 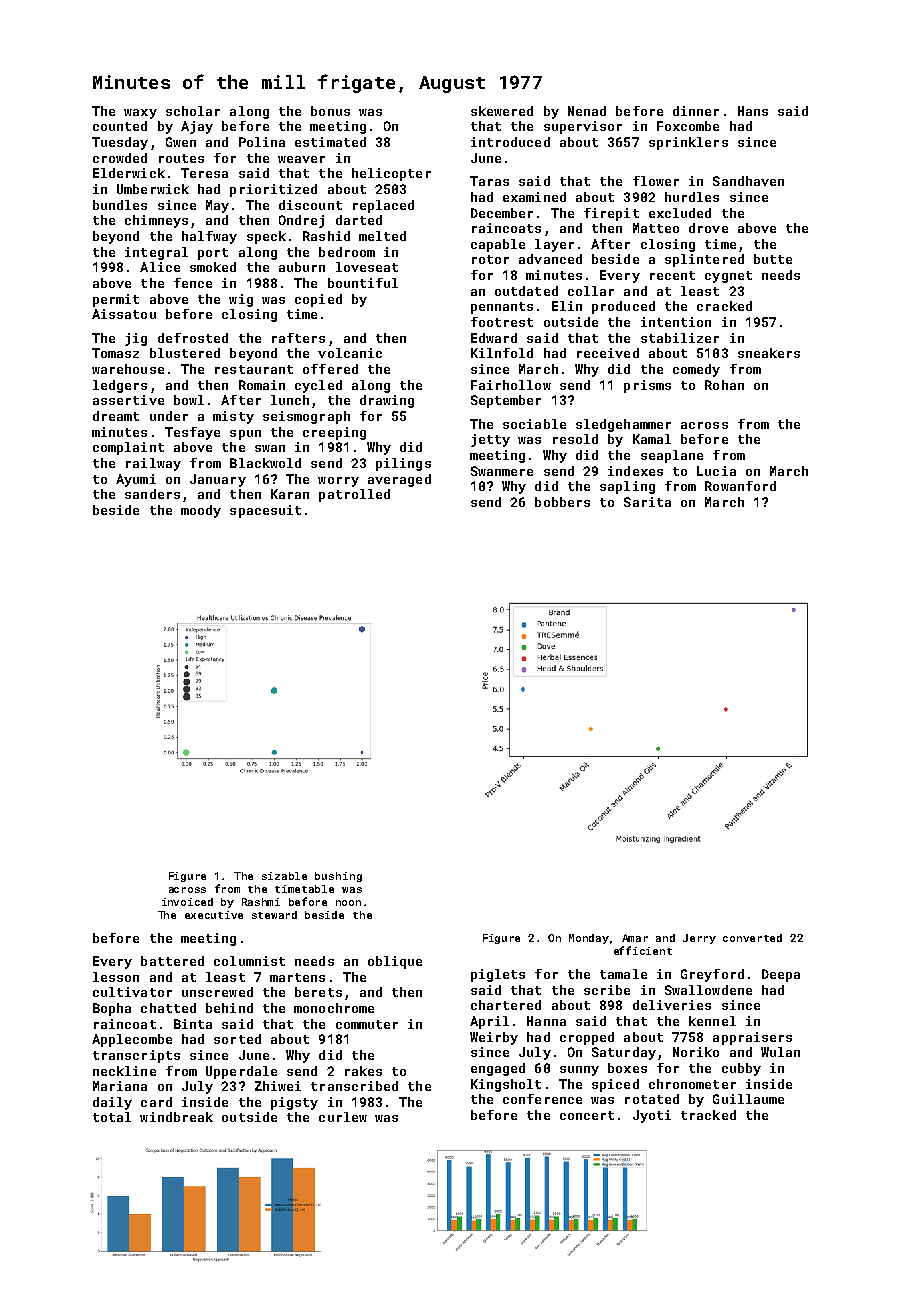 I want to click on Sarita, so click(x=647, y=502).
